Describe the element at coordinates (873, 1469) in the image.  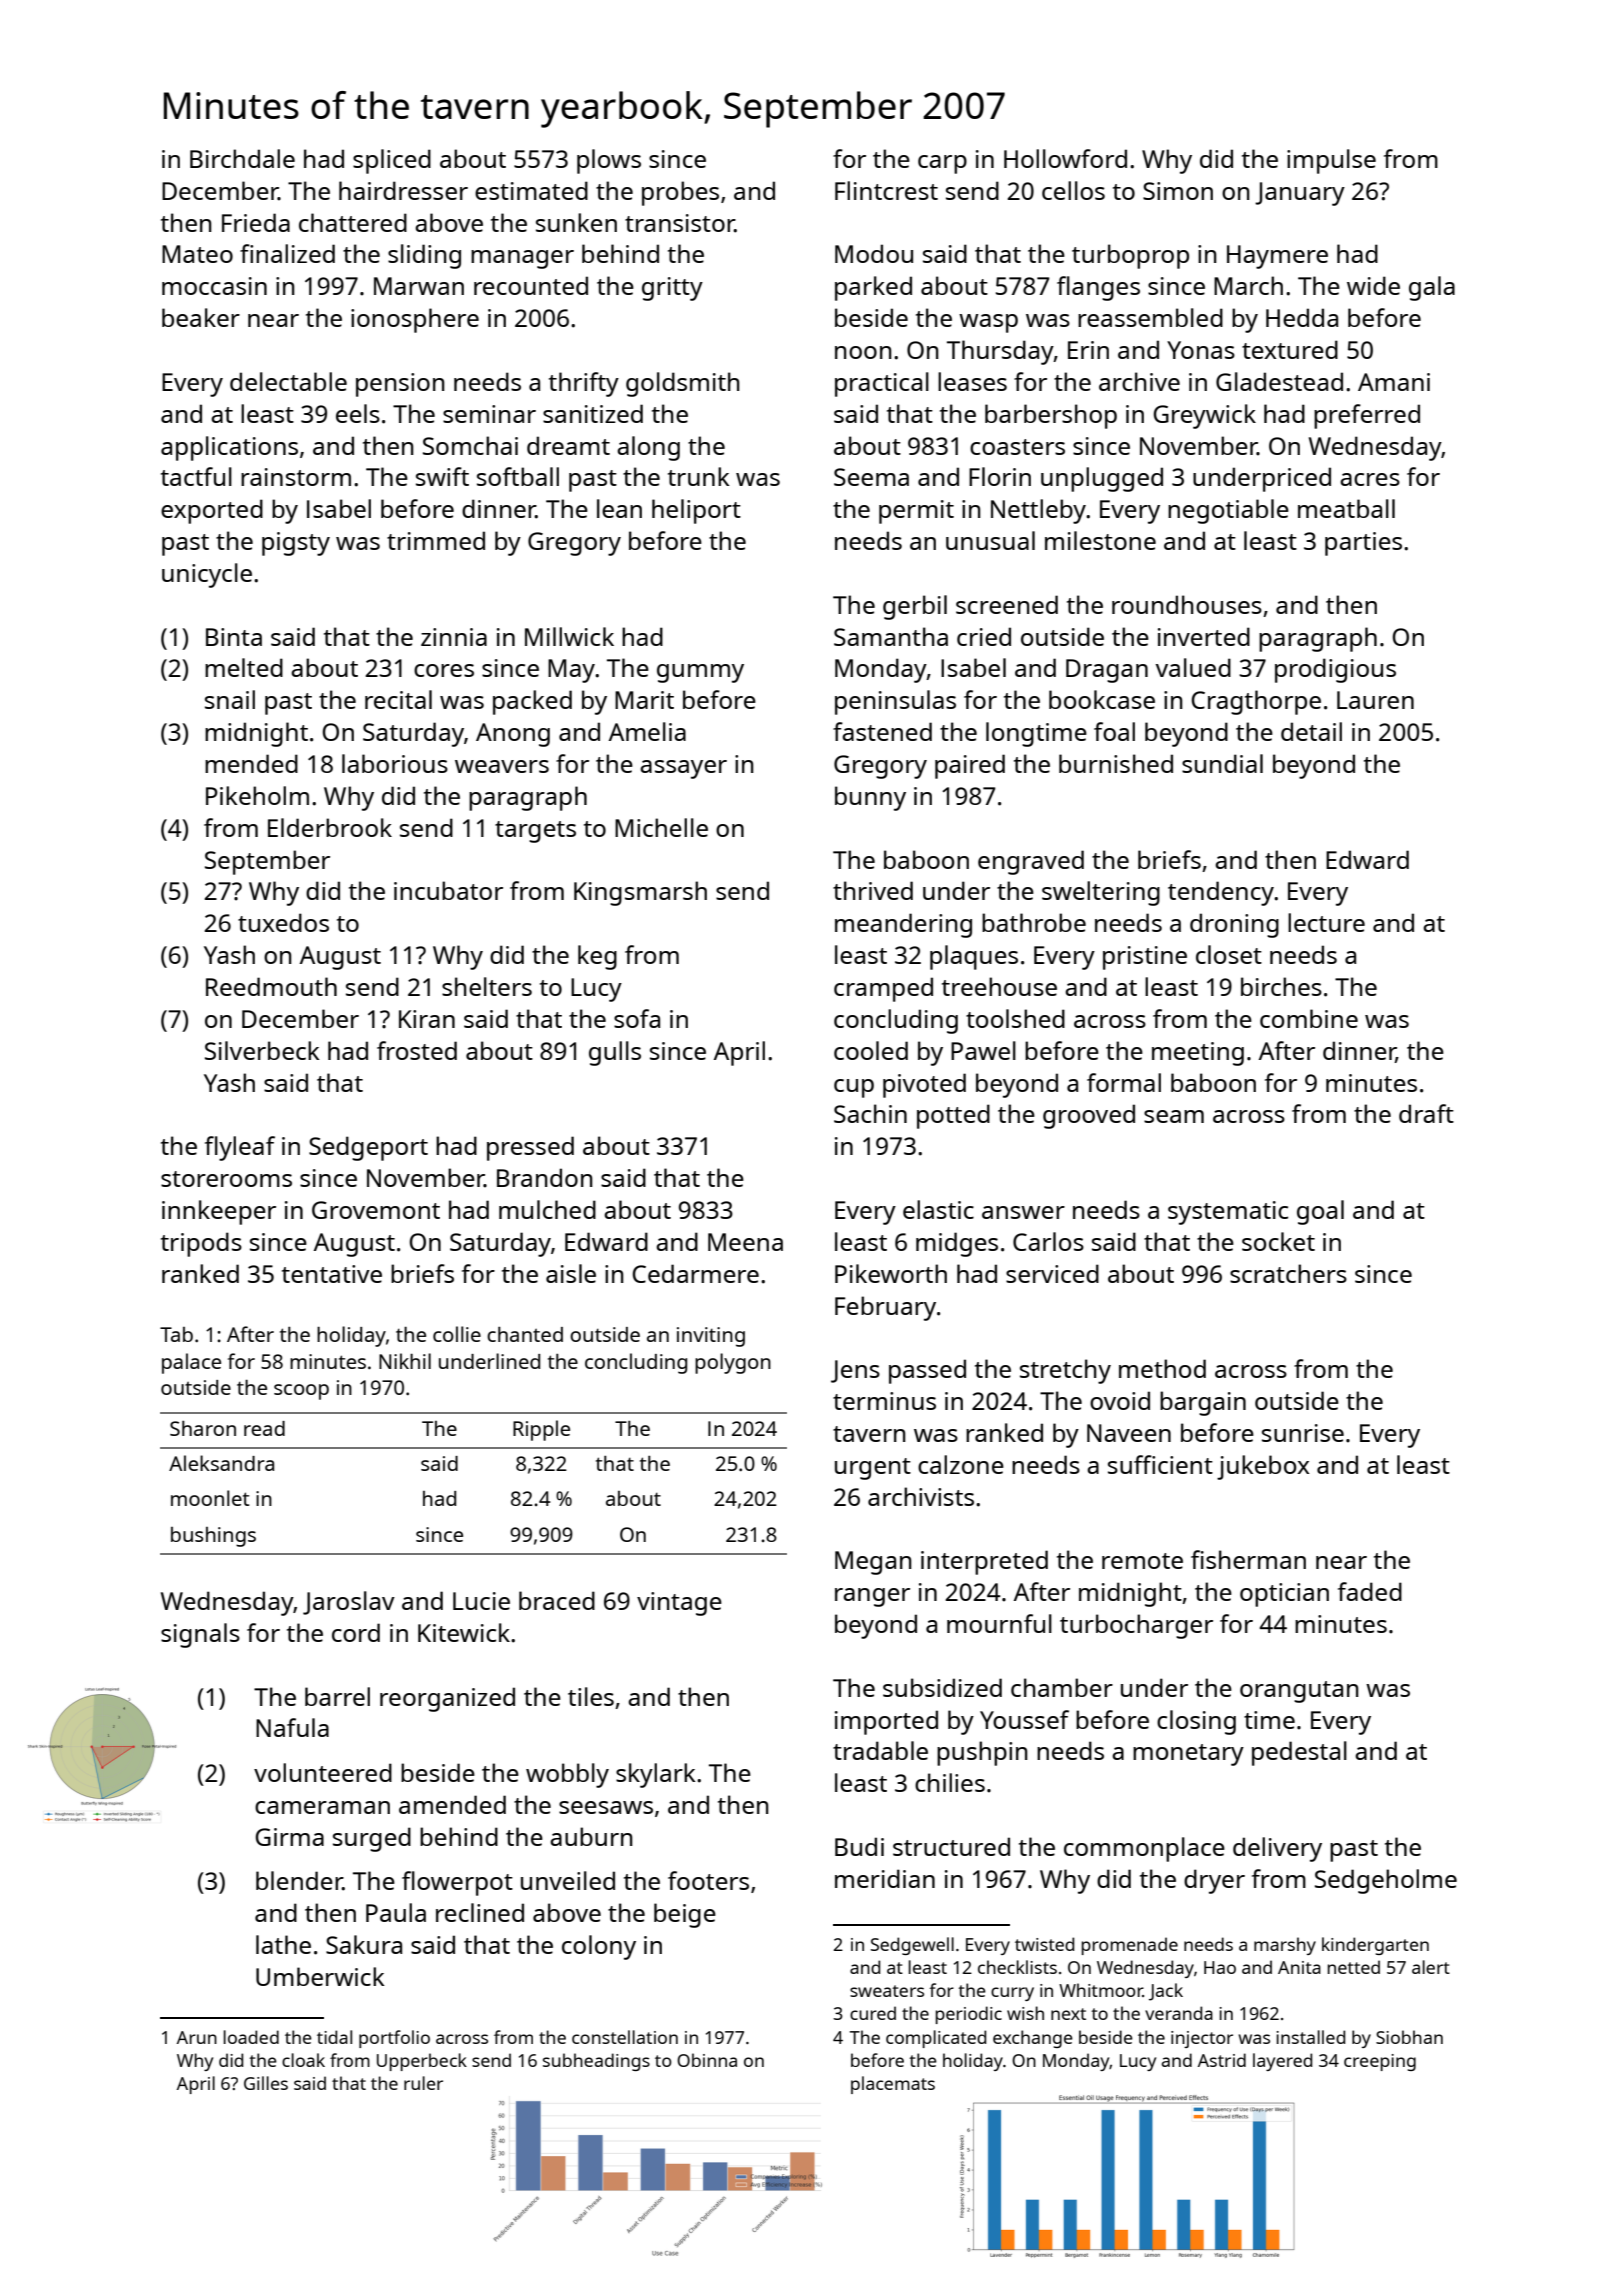
I see `urgent` at that location.
